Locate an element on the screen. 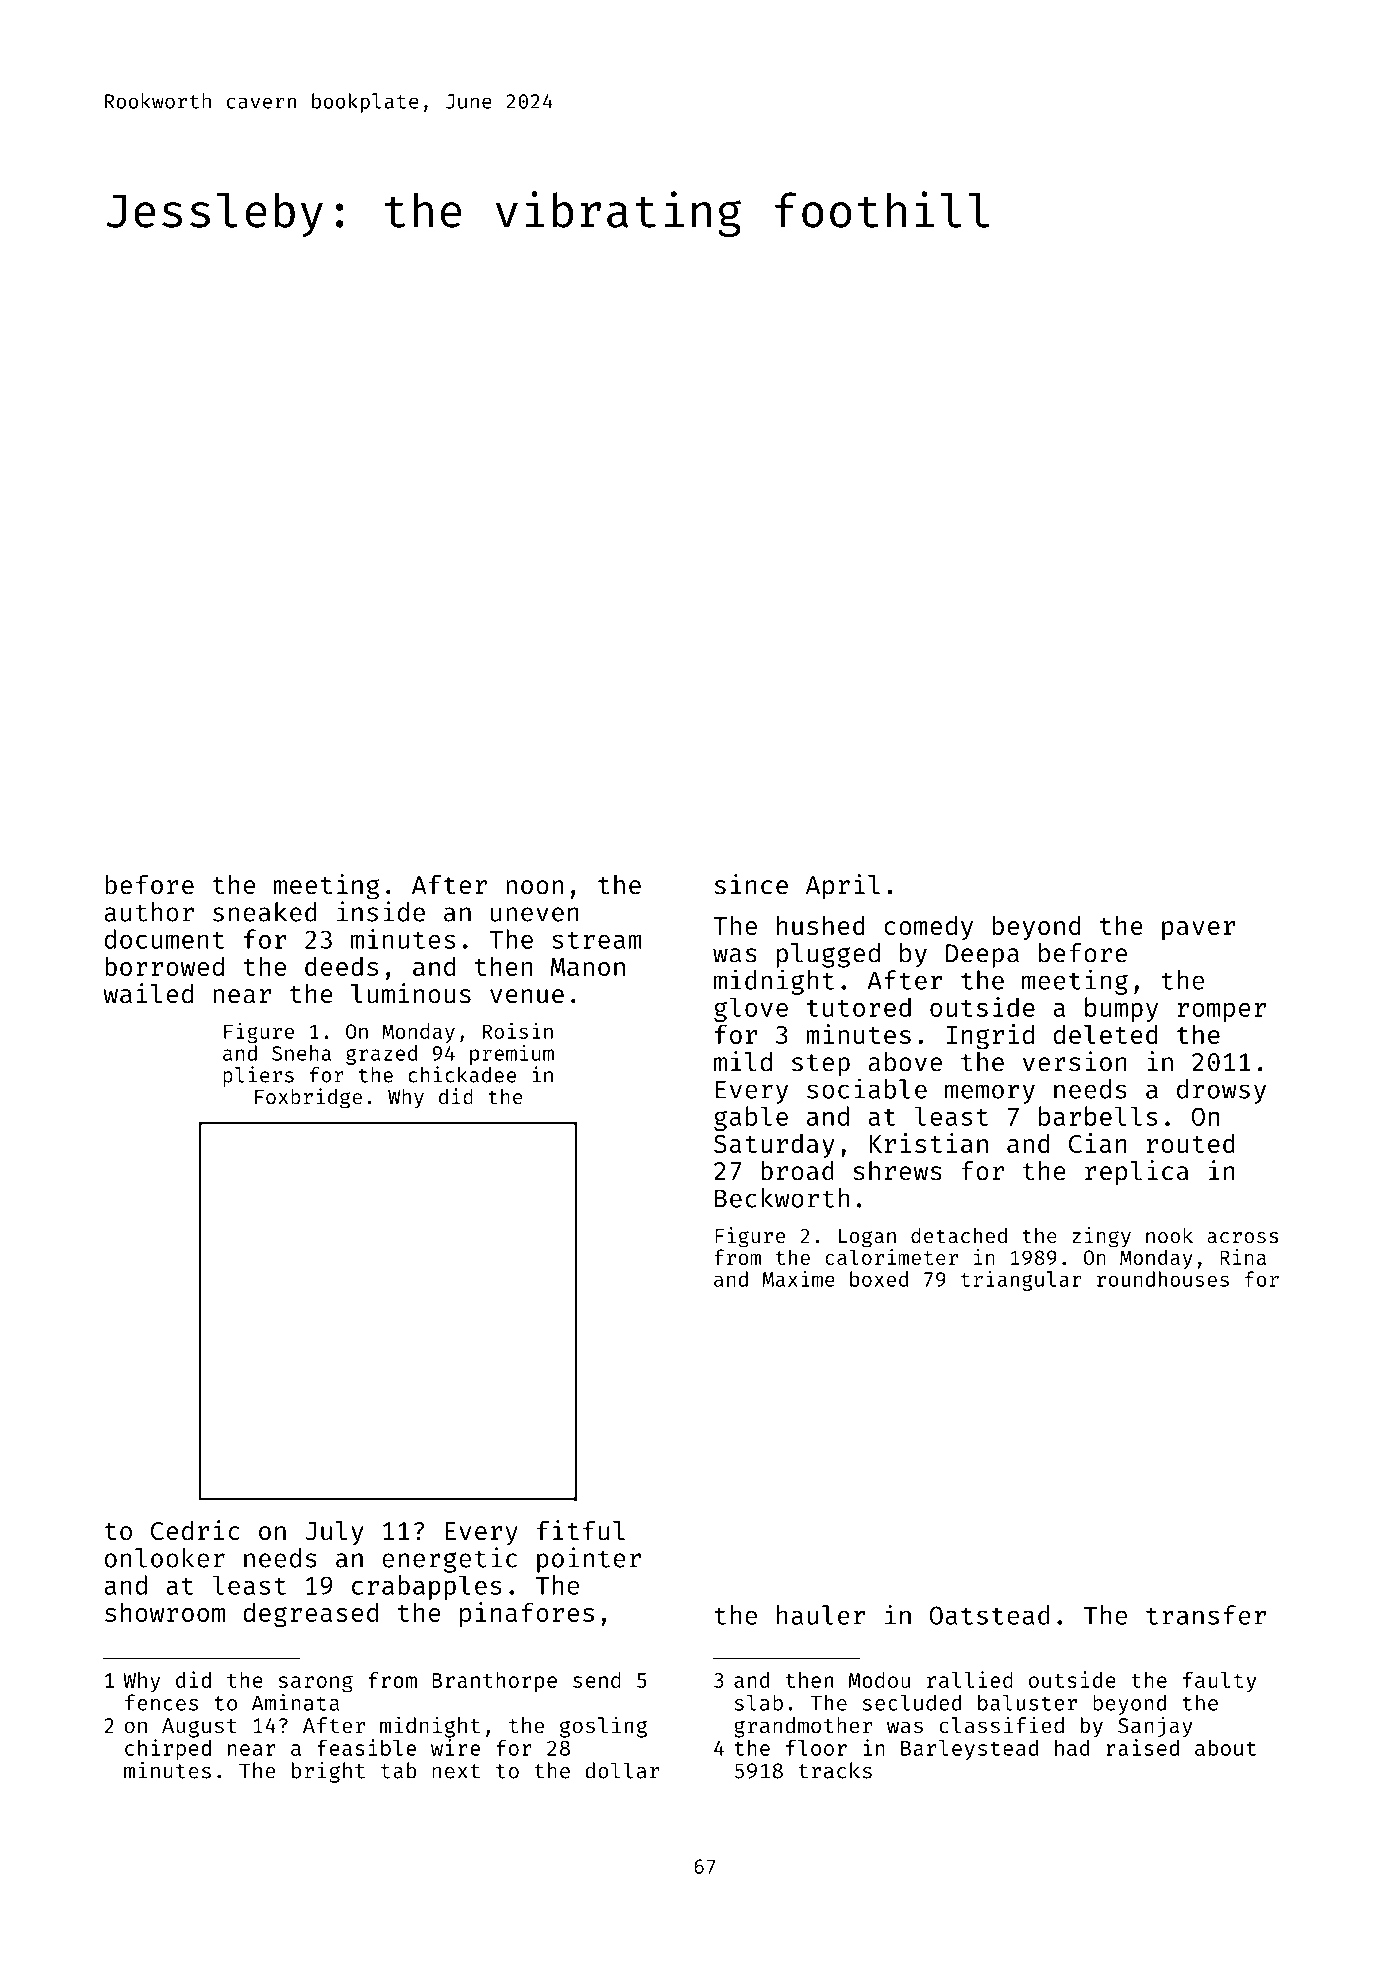 The image size is (1386, 1969). deleted is located at coordinates (1105, 1034).
